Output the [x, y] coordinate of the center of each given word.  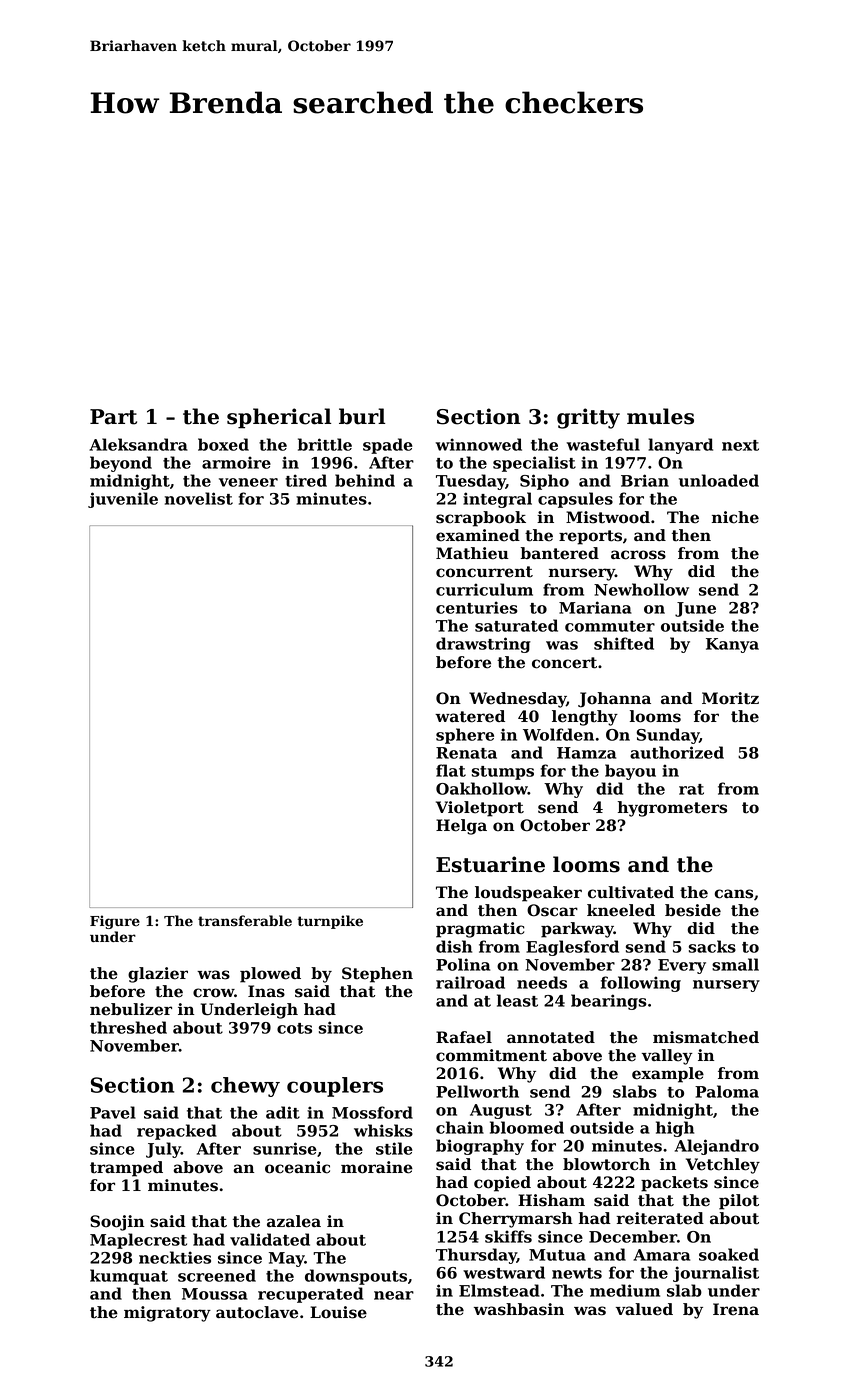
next [740, 445]
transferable [245, 921]
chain [460, 1127]
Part [113, 417]
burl [362, 416]
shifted [624, 643]
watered [470, 716]
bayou [630, 772]
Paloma [727, 1091]
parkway [577, 930]
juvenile [123, 500]
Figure [115, 922]
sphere [465, 736]
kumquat [129, 1277]
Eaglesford [572, 948]
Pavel [113, 1112]
